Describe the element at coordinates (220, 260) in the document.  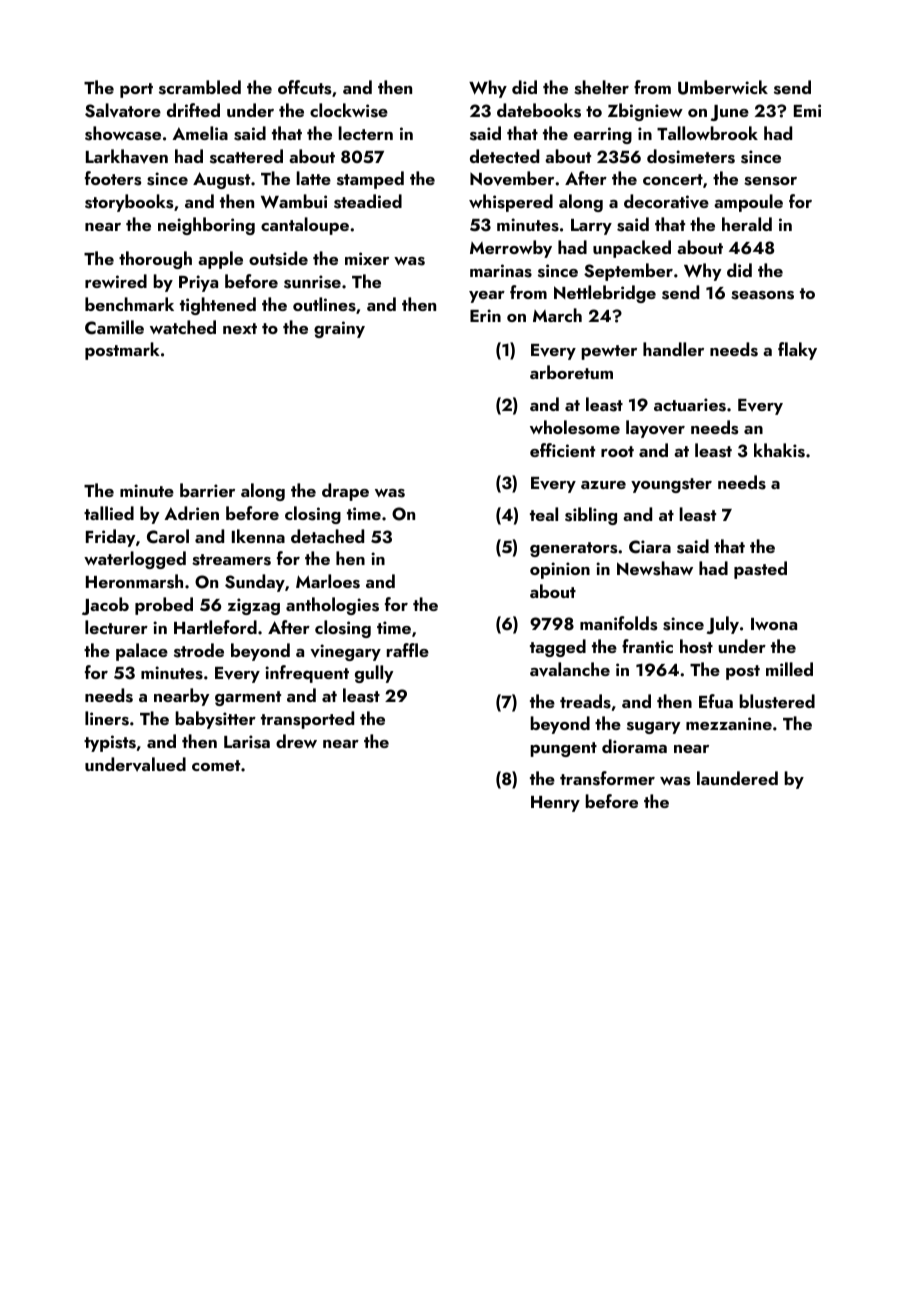
I see `apple` at that location.
